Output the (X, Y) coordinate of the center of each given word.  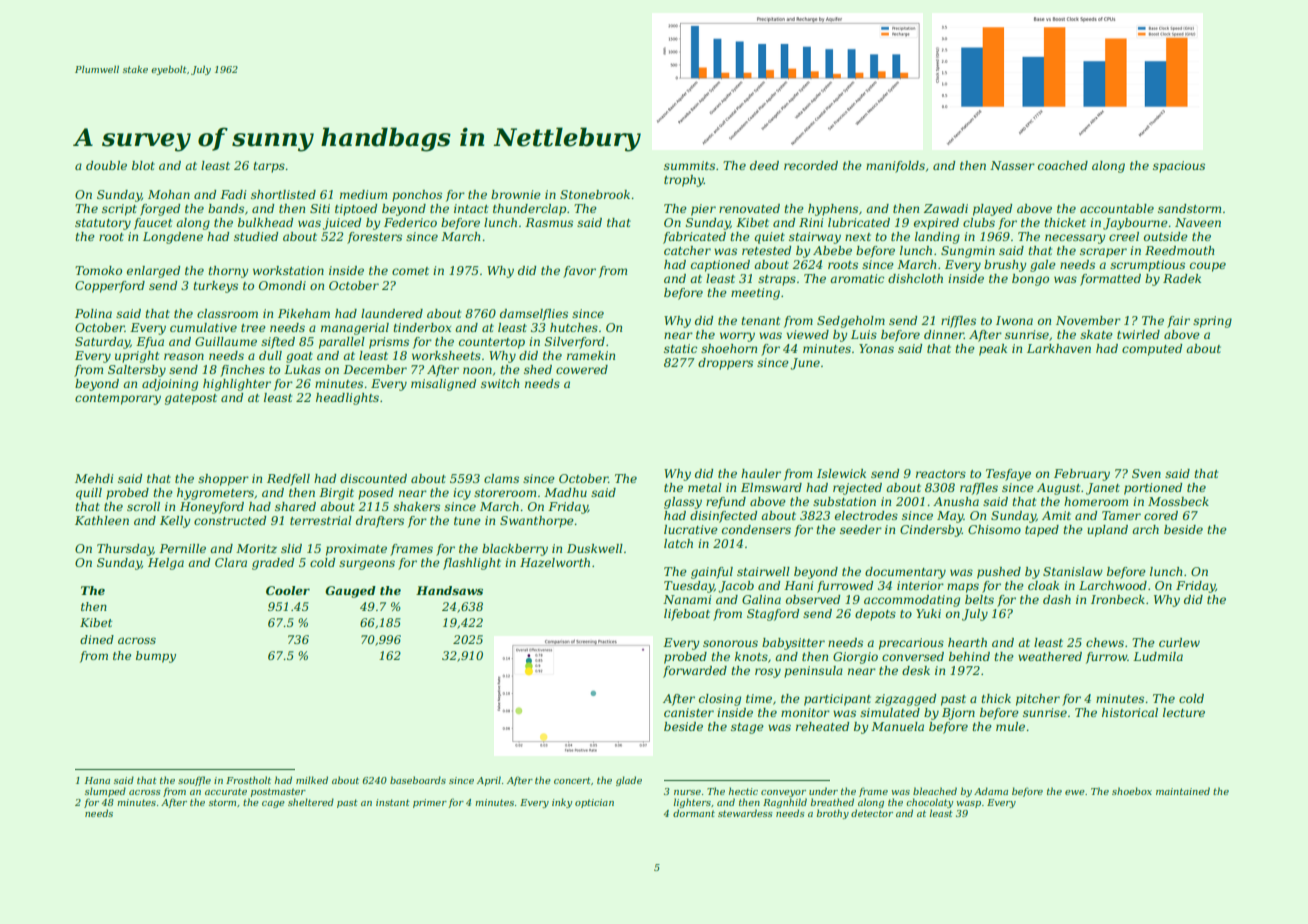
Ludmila (1158, 656)
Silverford (575, 343)
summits (689, 165)
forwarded (695, 672)
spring (1212, 322)
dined (97, 639)
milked (312, 780)
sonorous (730, 643)
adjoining (170, 385)
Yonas (876, 348)
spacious (1179, 167)
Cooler (288, 590)
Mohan (169, 194)
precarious (911, 644)
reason (184, 356)
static (680, 348)
